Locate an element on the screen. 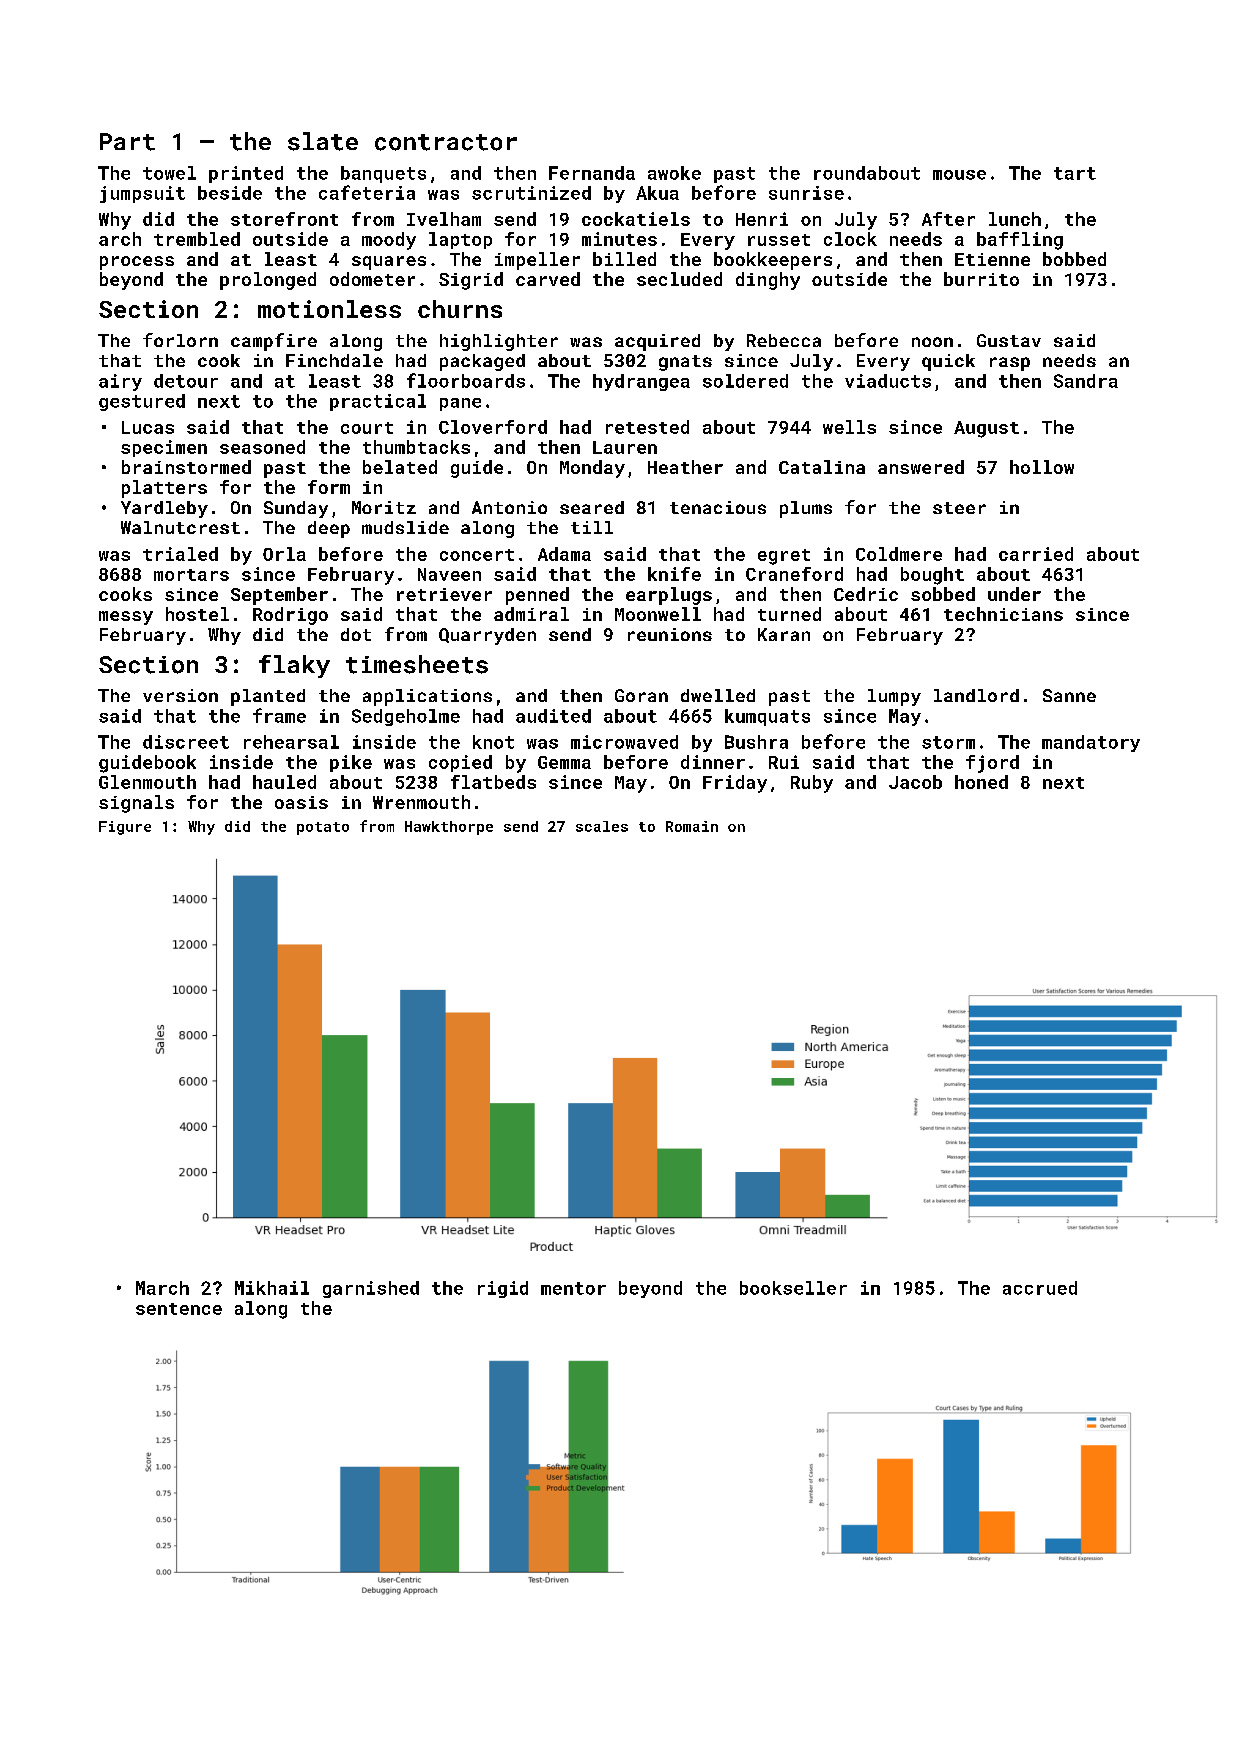 The image size is (1244, 1759). tart is located at coordinates (1075, 173).
